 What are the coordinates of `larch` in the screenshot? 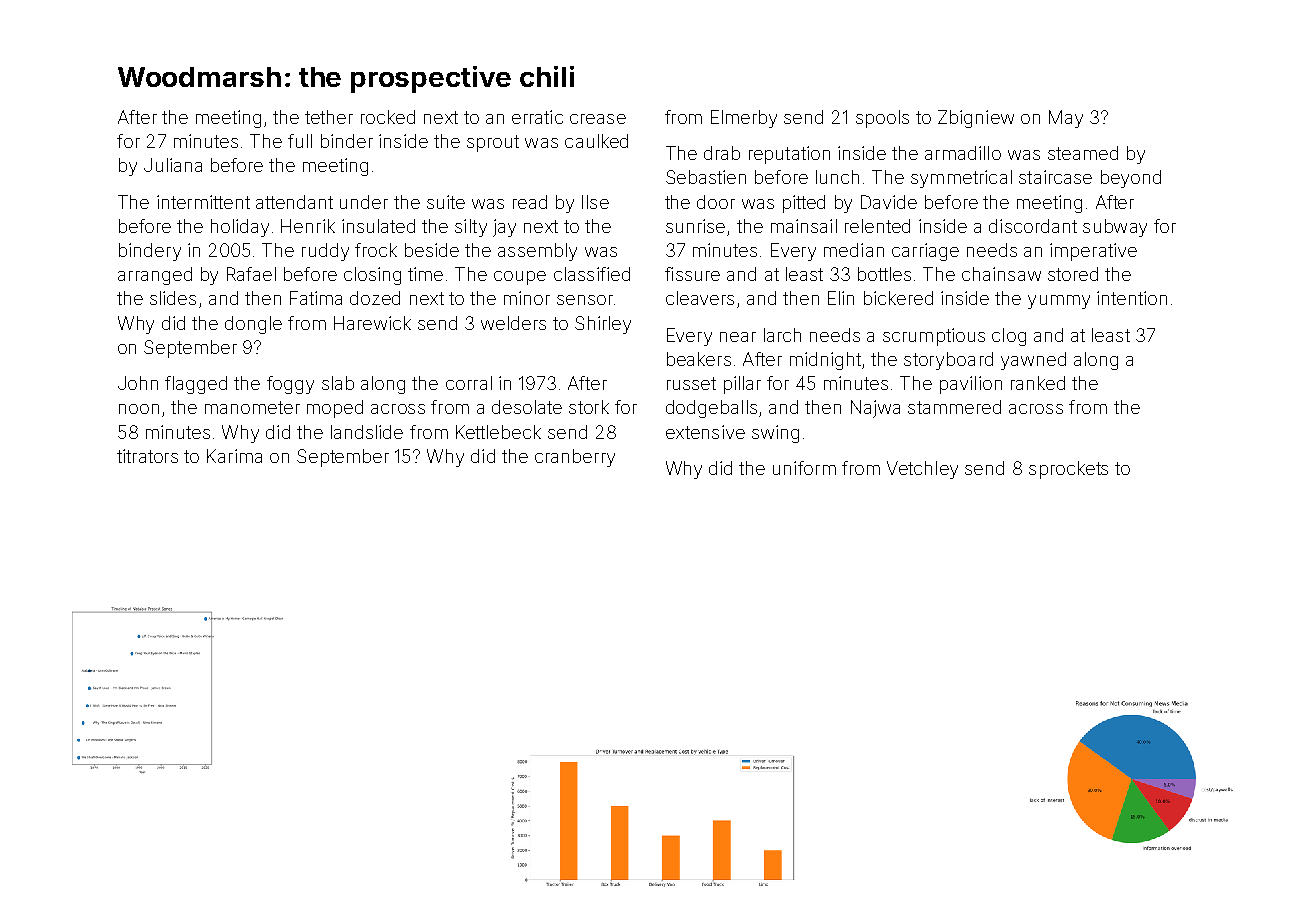 It's located at (782, 335).
